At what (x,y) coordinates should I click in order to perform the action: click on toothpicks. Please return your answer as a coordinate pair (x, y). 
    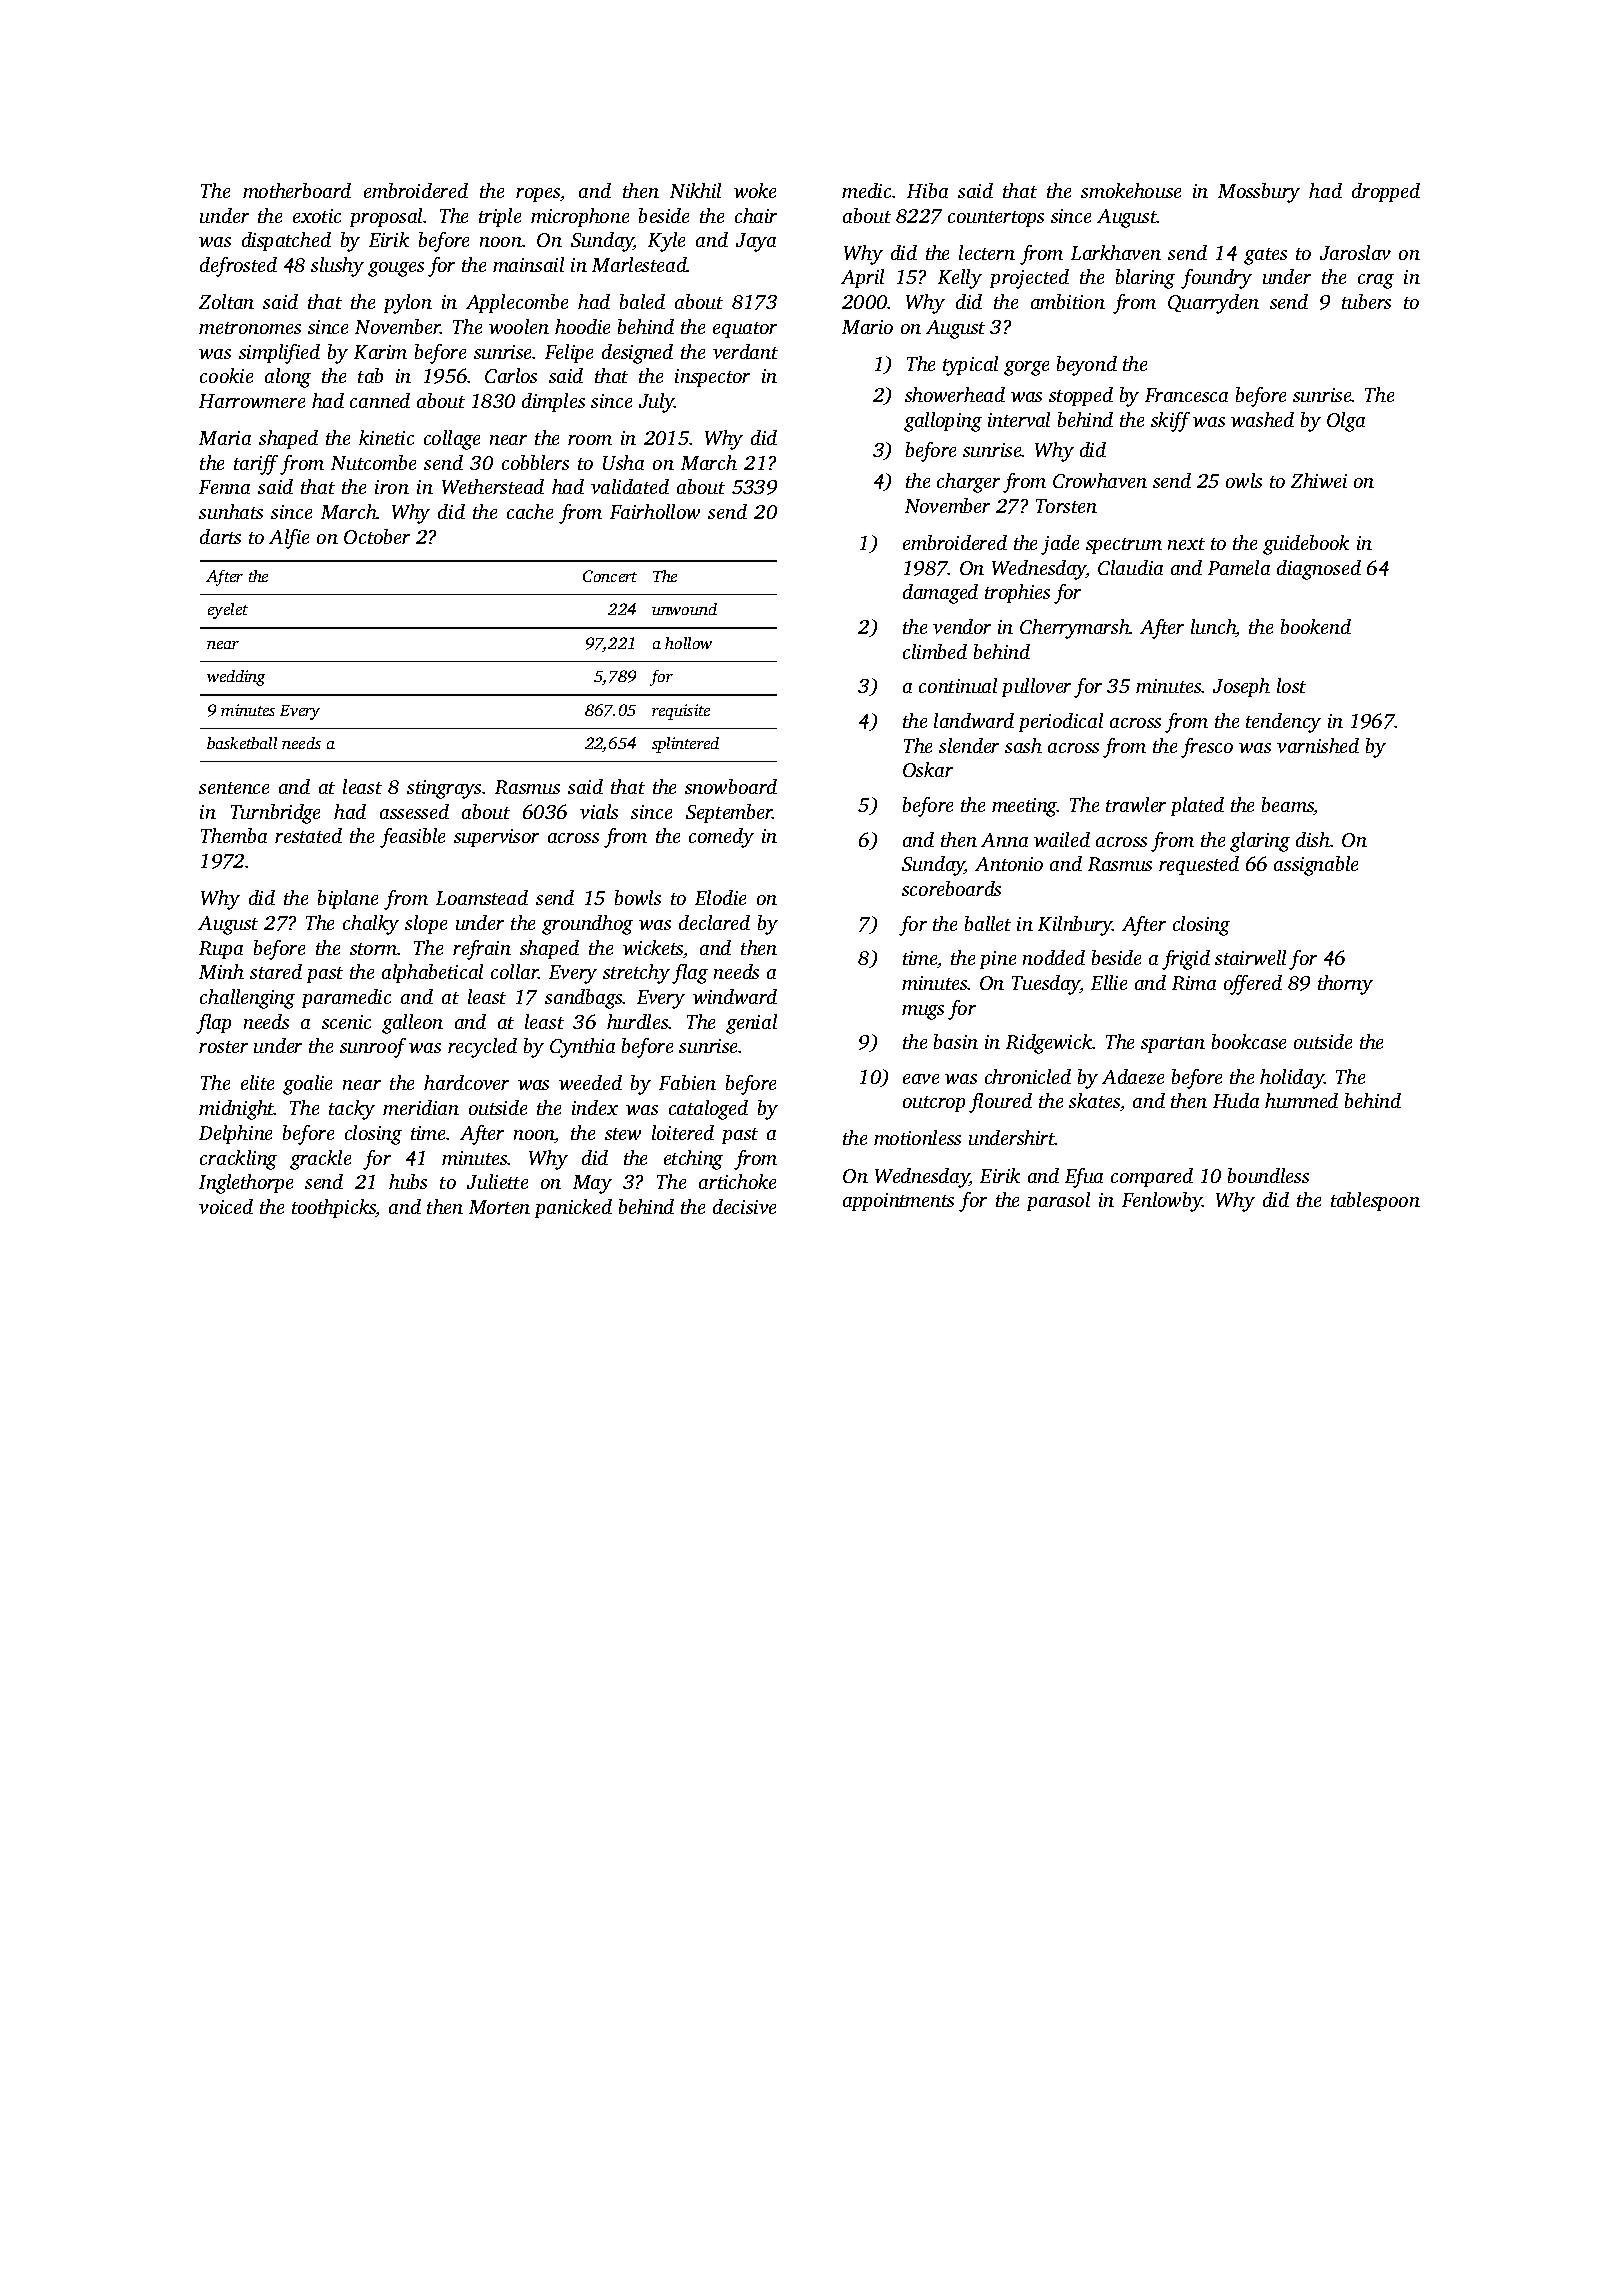
    Looking at the image, I should click on (334, 1208).
